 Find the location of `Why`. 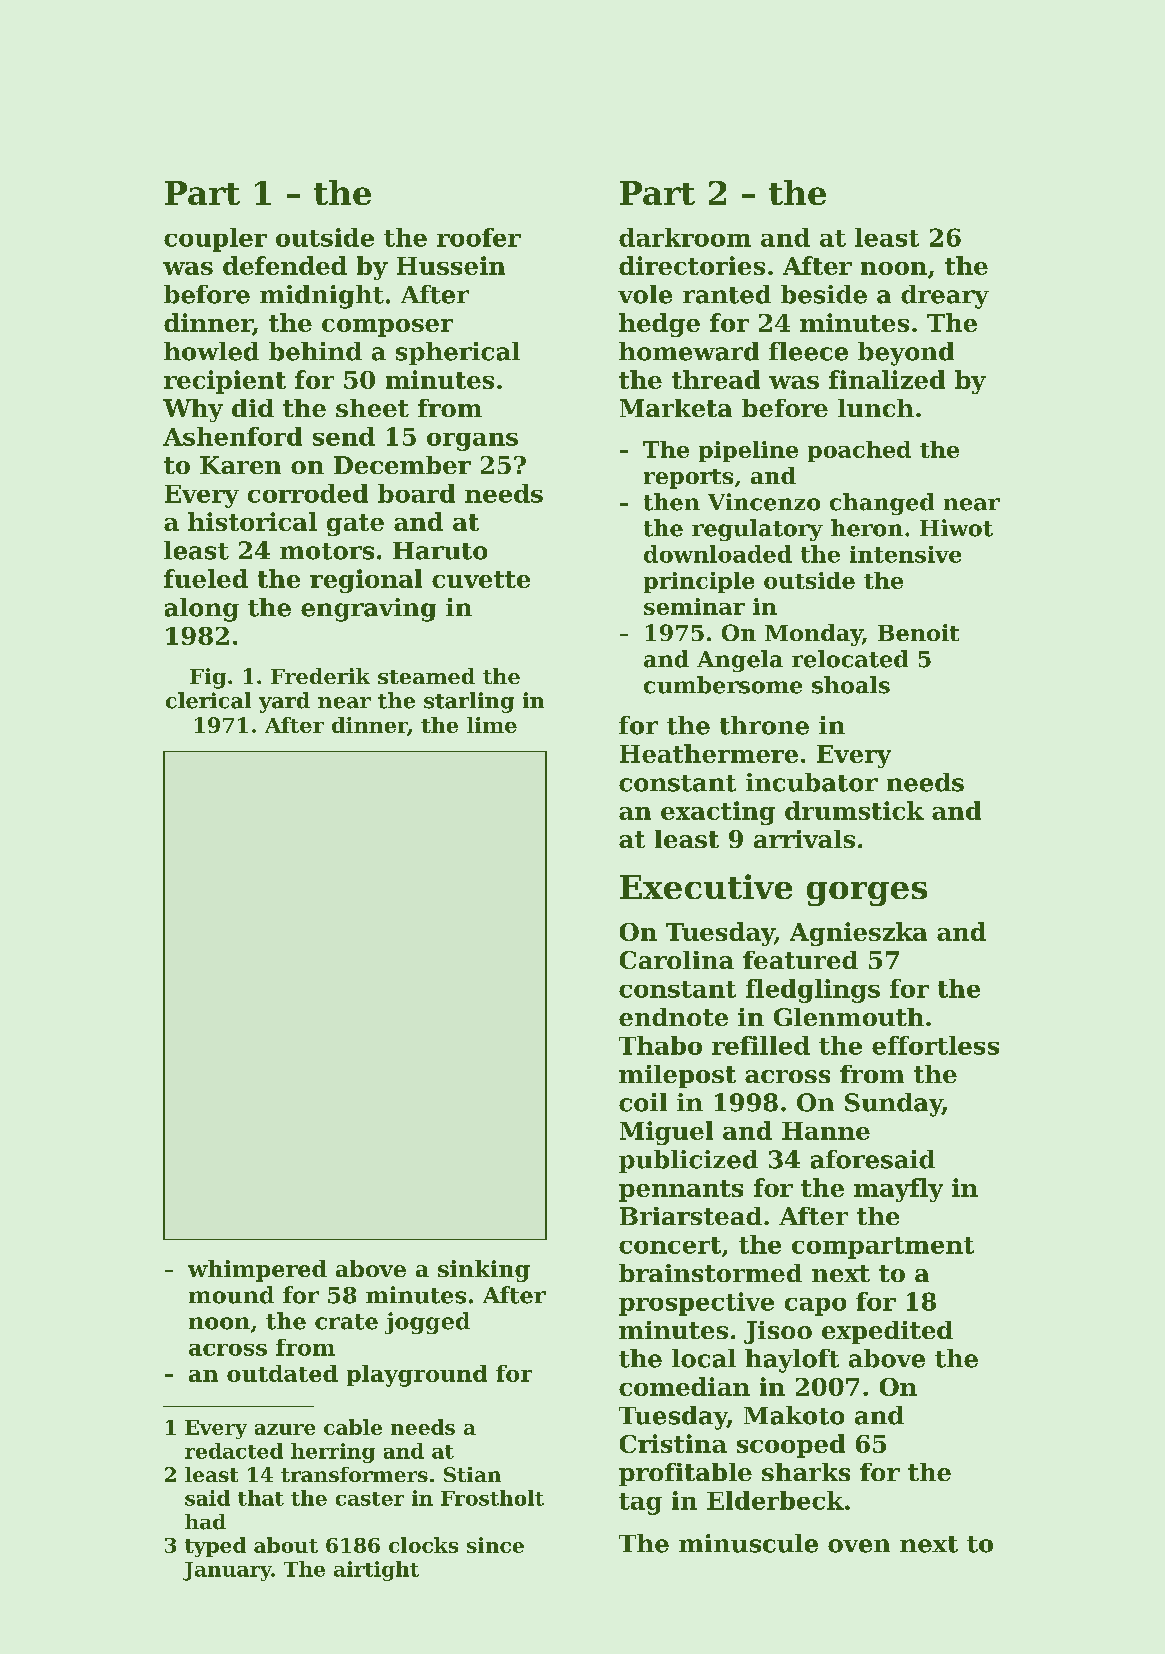

Why is located at coordinates (193, 410).
